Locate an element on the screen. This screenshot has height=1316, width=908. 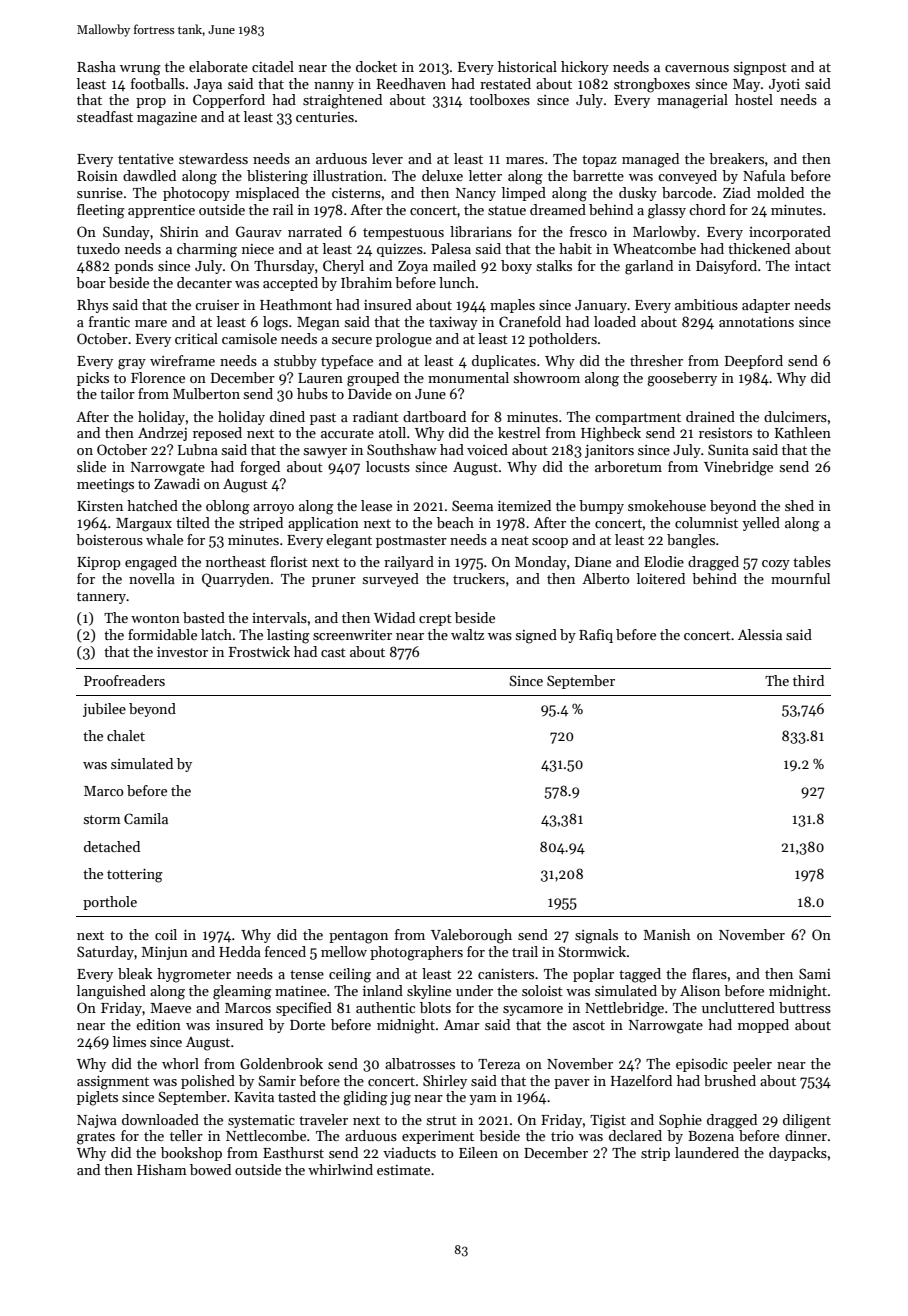
monumental is located at coordinates (468, 377).
